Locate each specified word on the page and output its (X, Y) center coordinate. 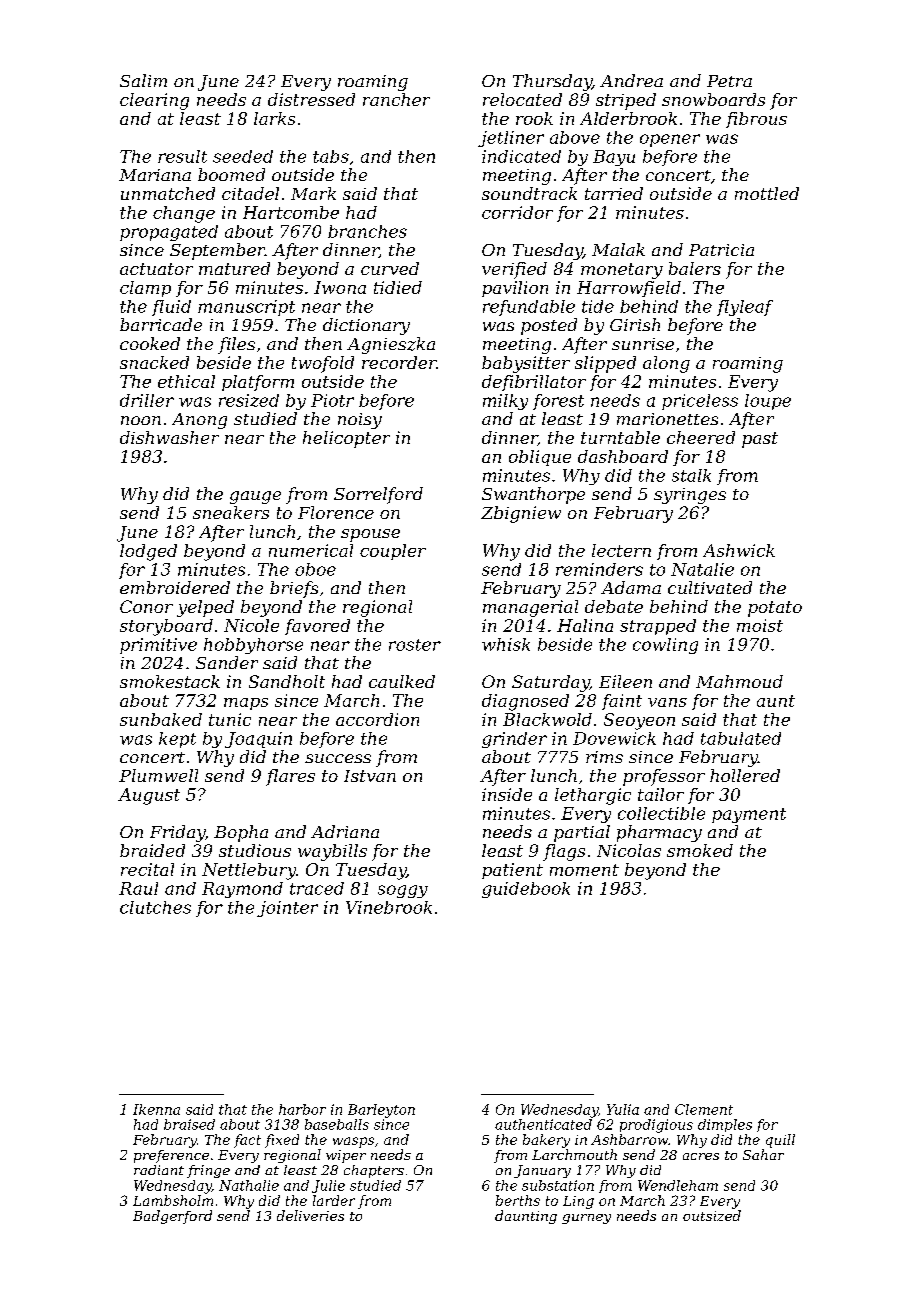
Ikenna (156, 1109)
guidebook (526, 890)
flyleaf (745, 308)
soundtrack (529, 193)
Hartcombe (291, 212)
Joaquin (258, 740)
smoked (700, 850)
